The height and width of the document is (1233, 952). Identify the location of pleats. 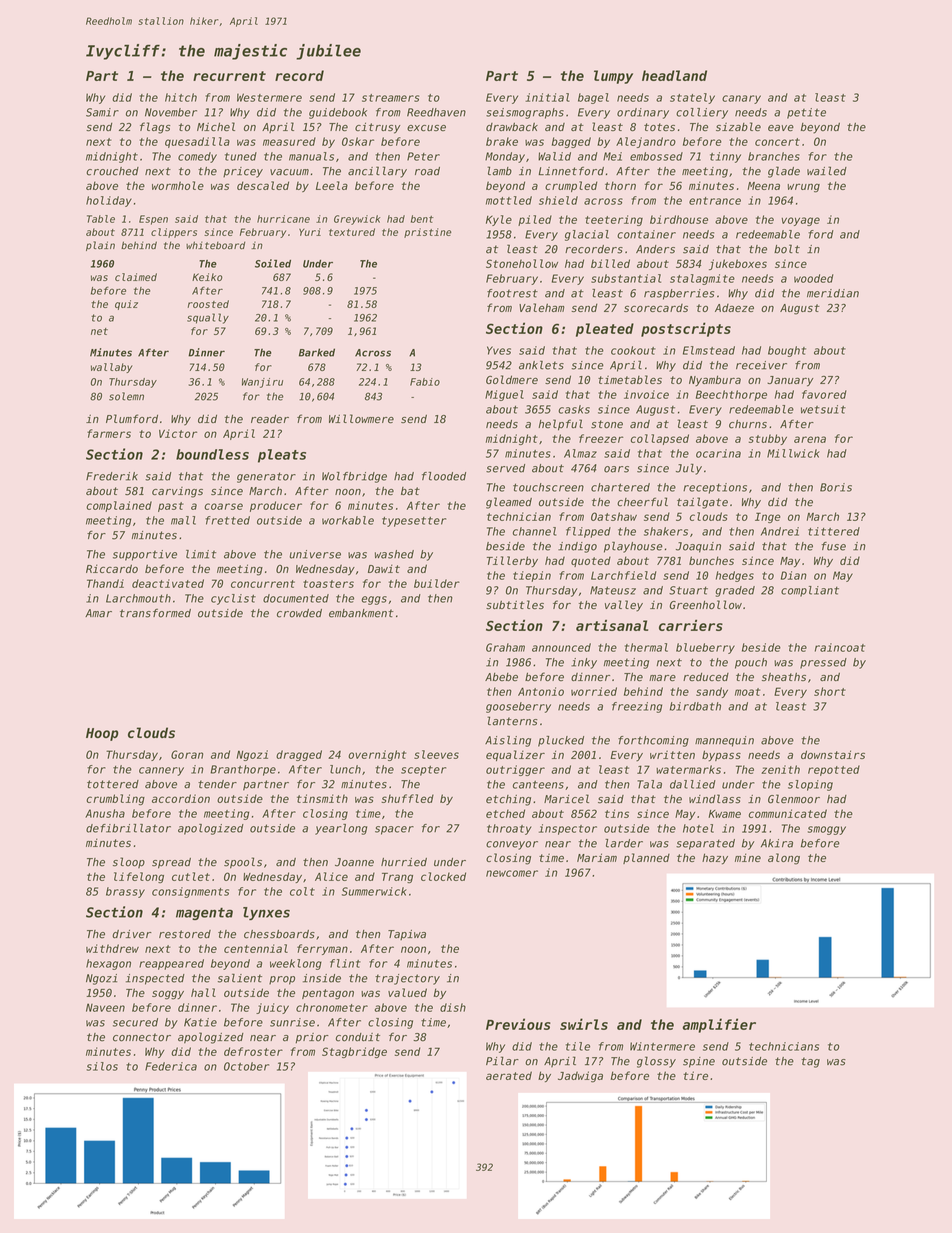
(282, 456).
